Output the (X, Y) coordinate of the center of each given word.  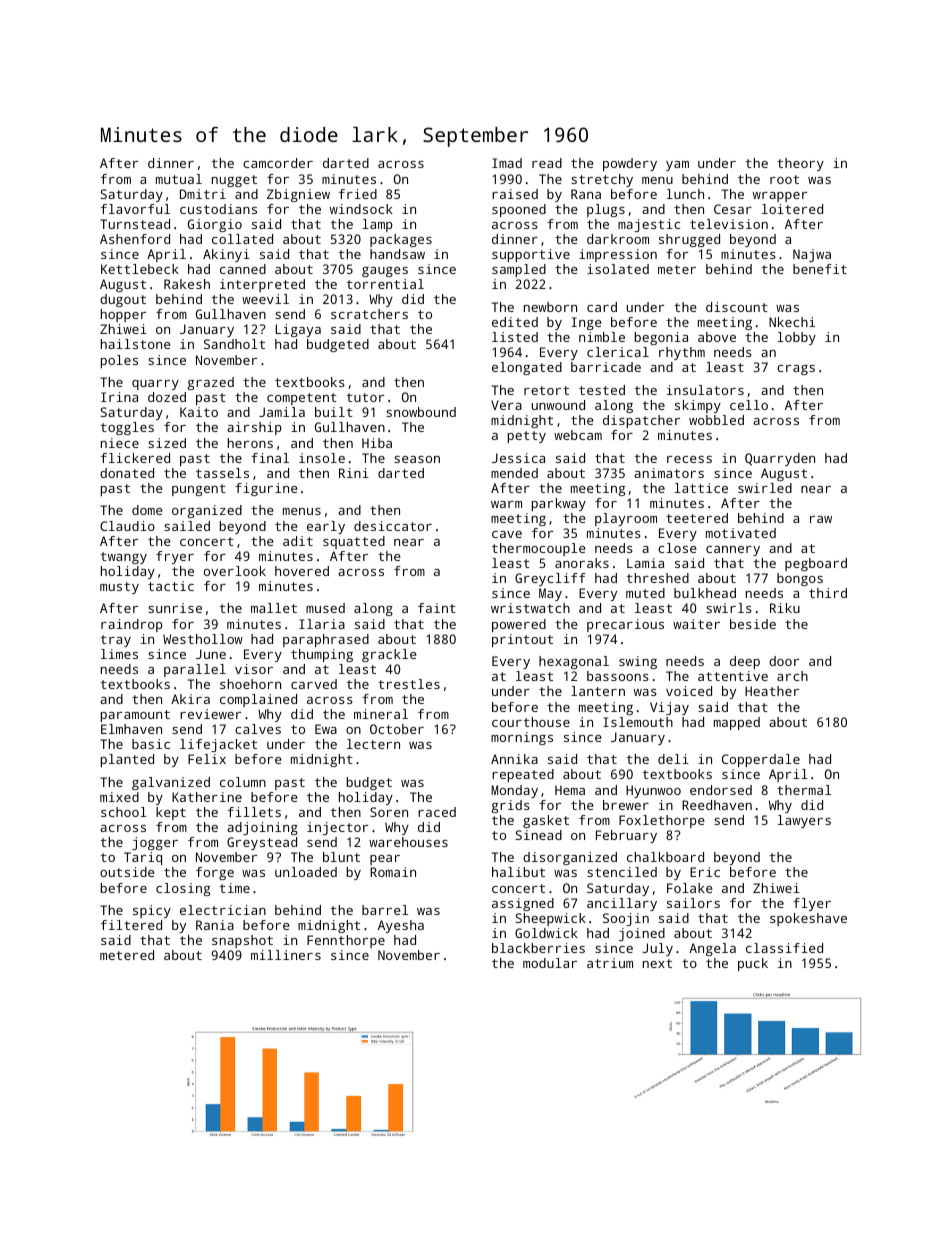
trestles (409, 684)
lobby (797, 338)
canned (243, 269)
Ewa (326, 729)
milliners (286, 955)
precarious (625, 625)
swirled (765, 488)
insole (322, 458)
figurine (266, 489)
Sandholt (234, 344)
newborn (550, 307)
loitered (792, 209)
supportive (531, 255)
